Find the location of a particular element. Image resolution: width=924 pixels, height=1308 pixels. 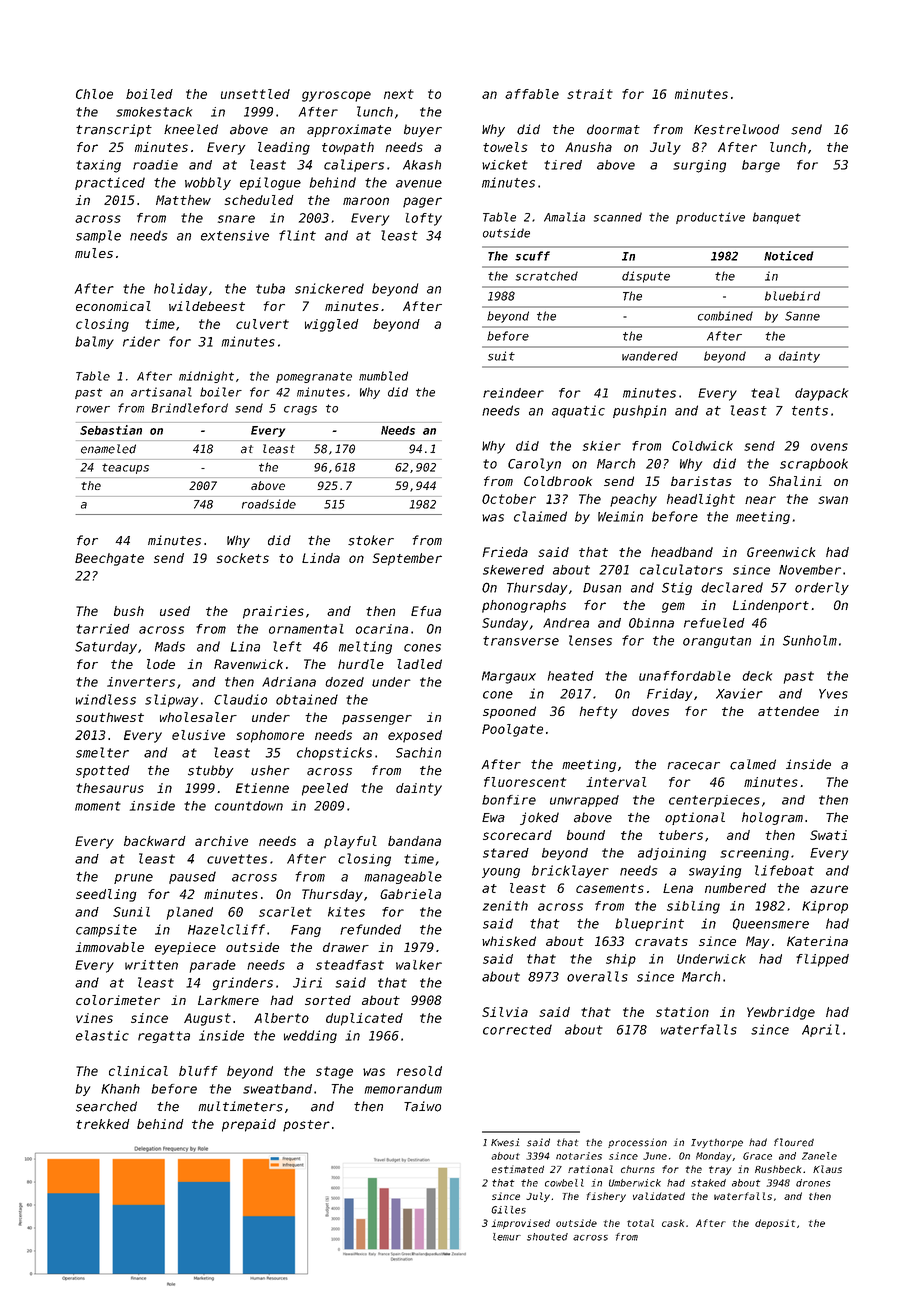

lofty is located at coordinates (424, 219).
